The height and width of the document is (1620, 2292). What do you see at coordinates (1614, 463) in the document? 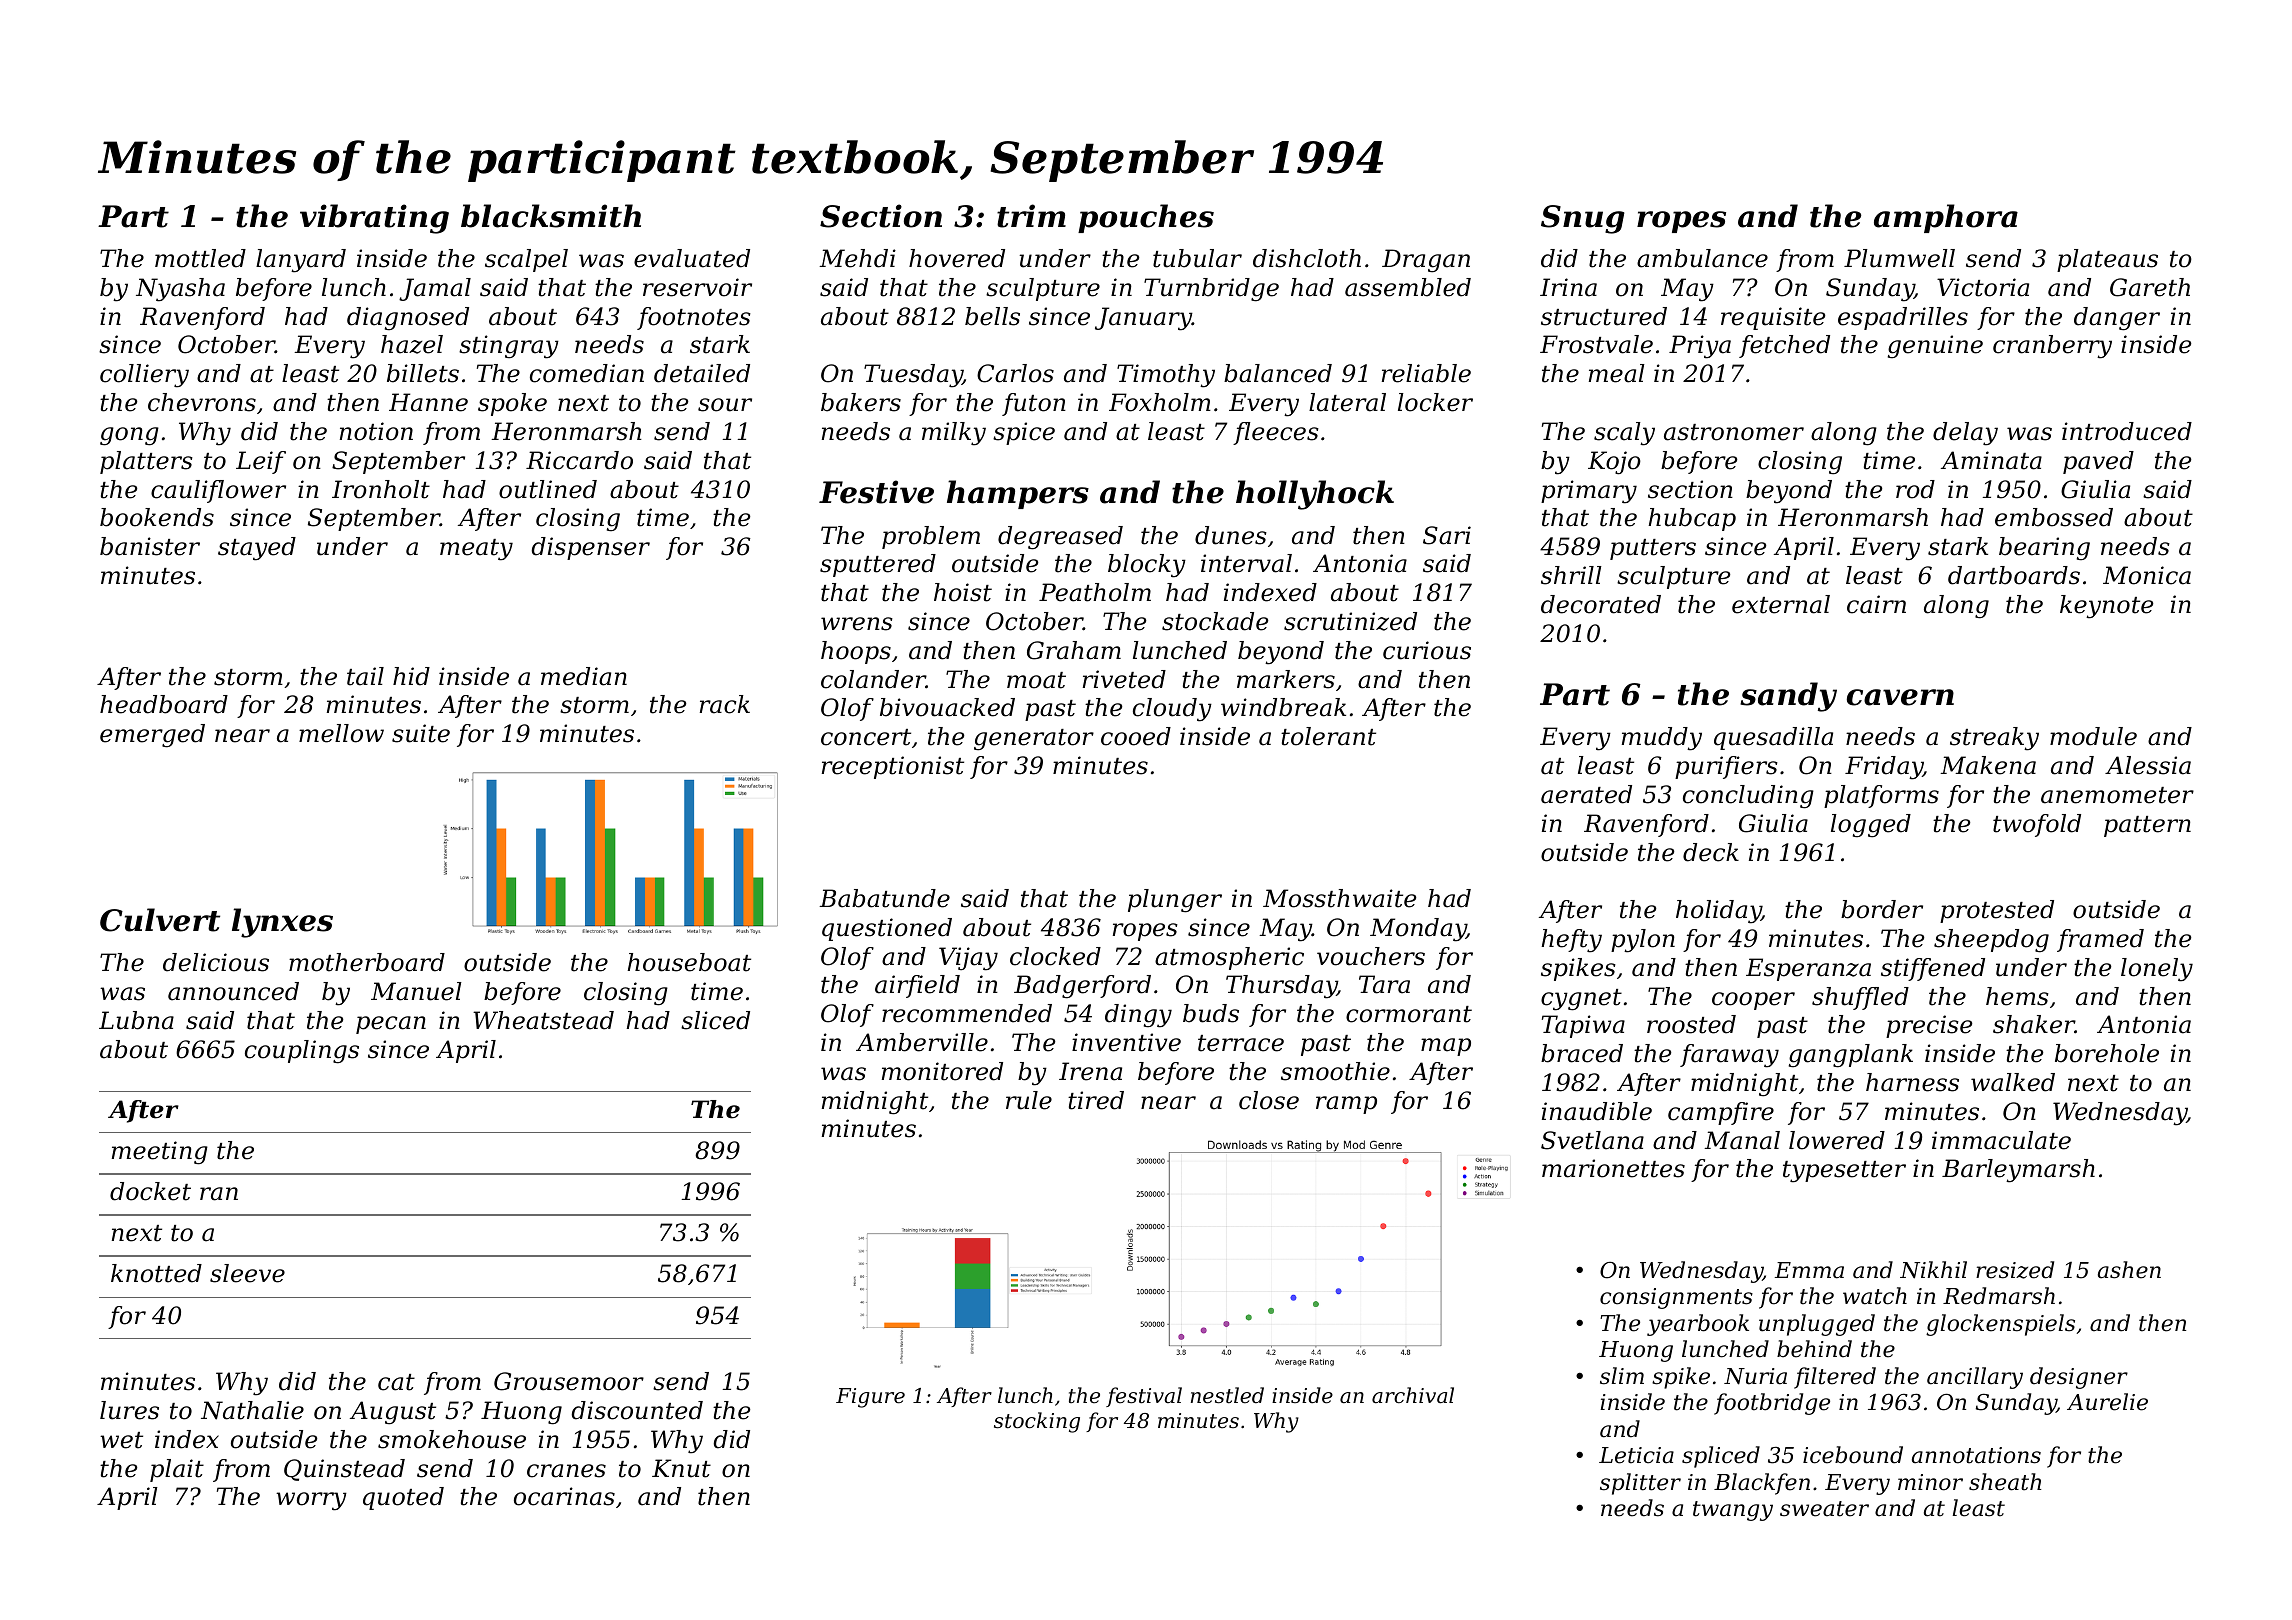
I see `Kojo` at bounding box center [1614, 463].
